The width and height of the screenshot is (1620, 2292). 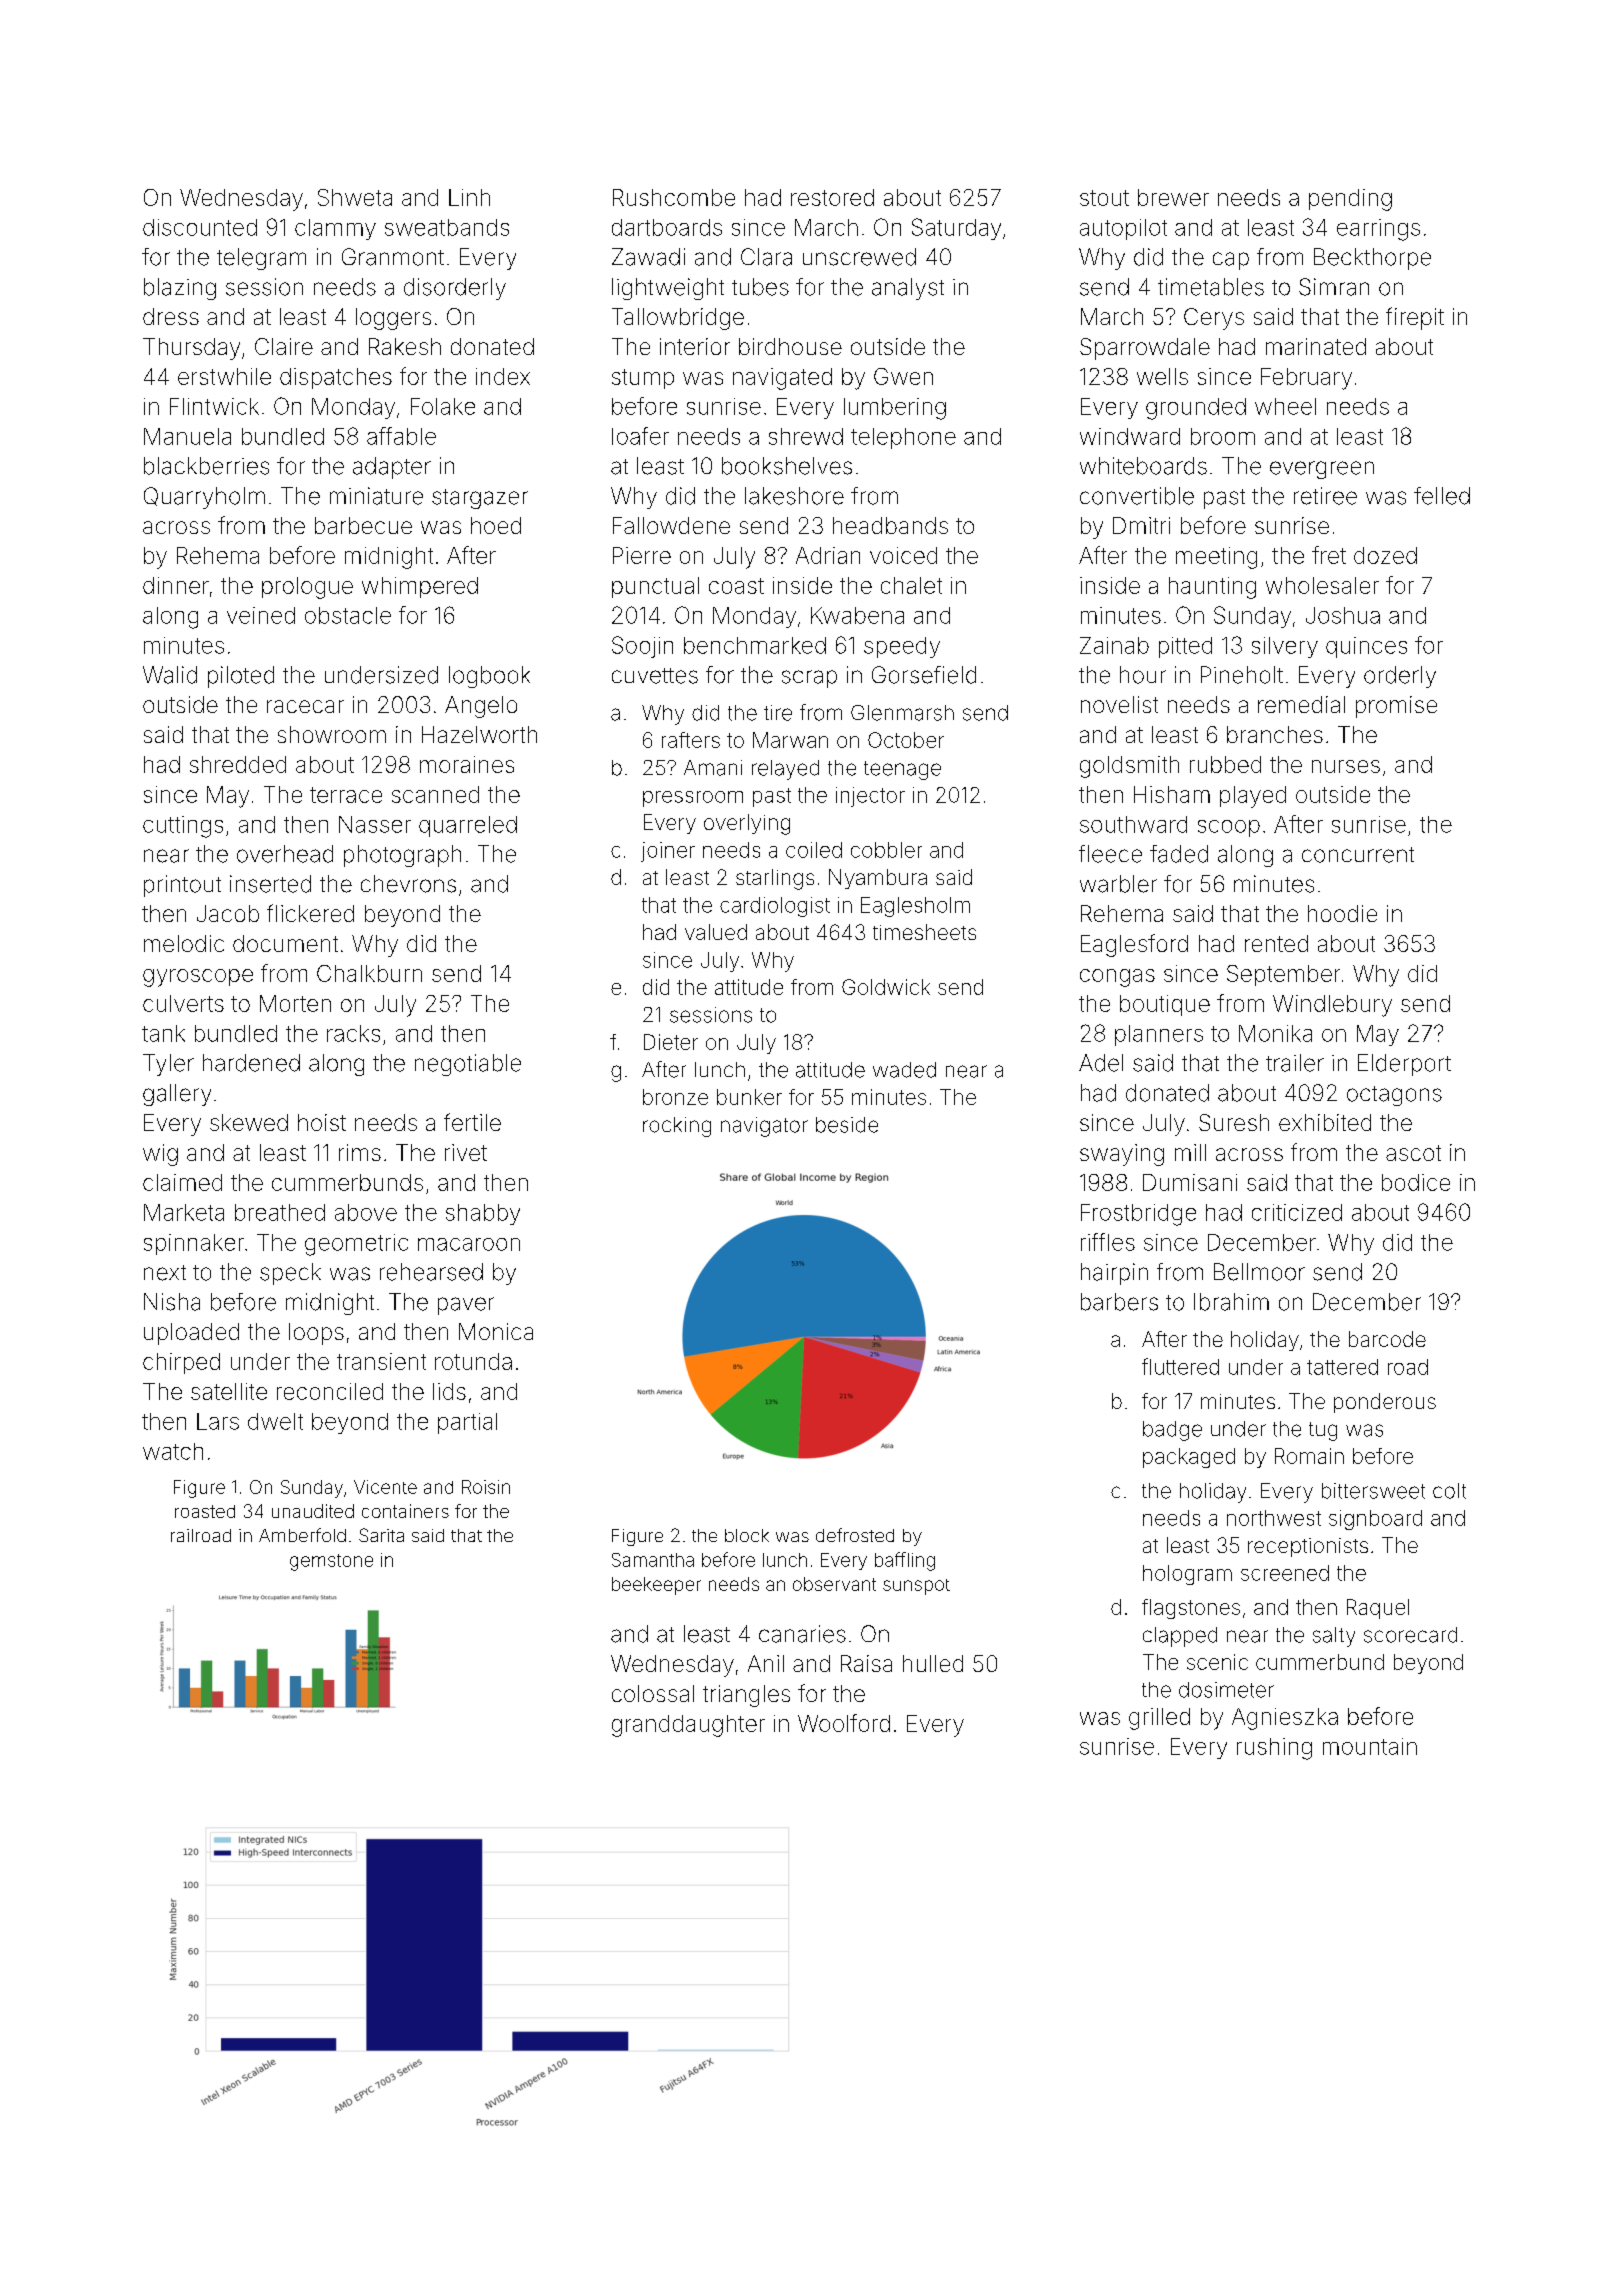 I want to click on Zainab, so click(x=1114, y=645).
